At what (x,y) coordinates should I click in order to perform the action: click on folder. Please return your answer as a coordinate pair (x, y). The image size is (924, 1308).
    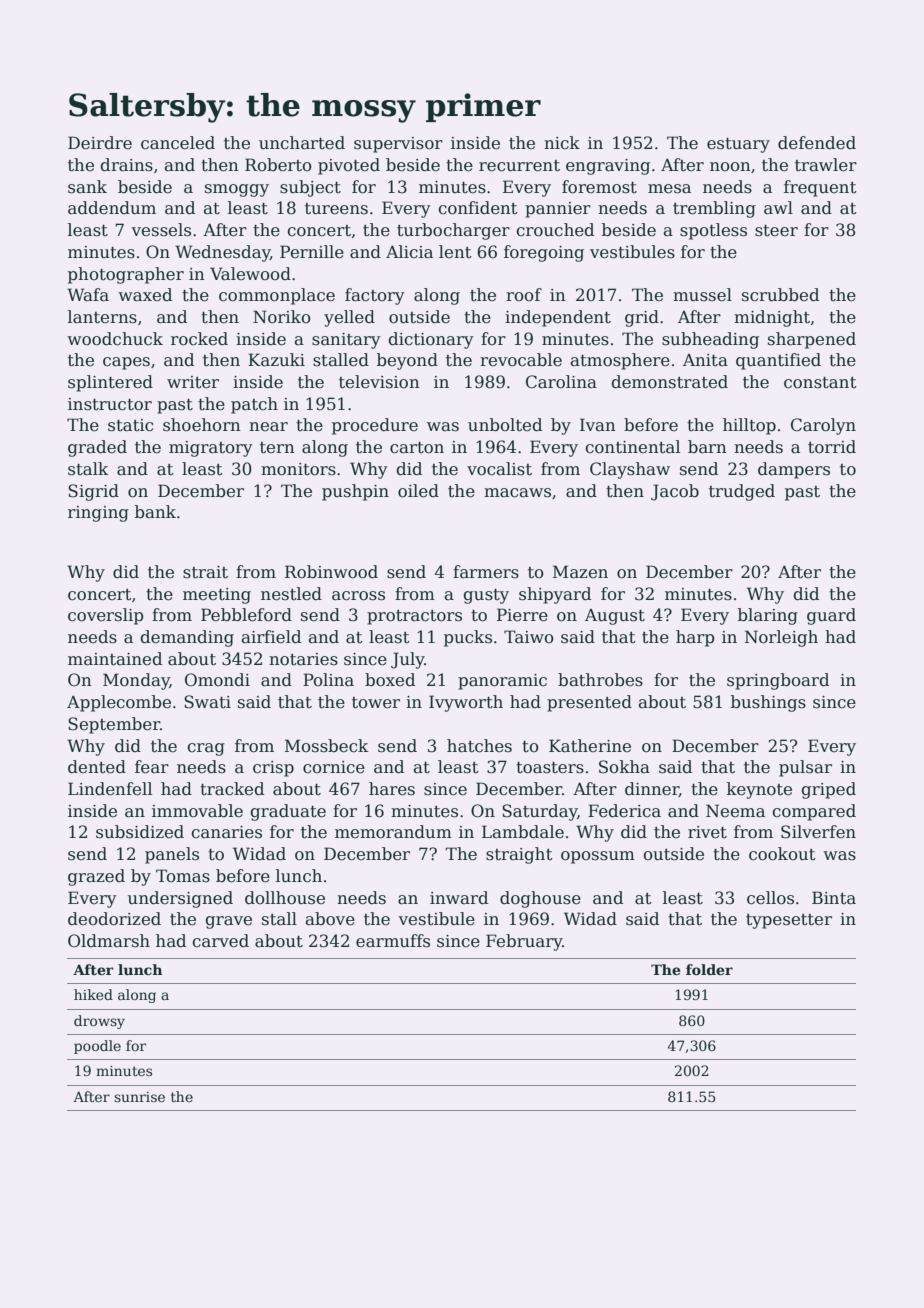
    Looking at the image, I should click on (709, 969).
